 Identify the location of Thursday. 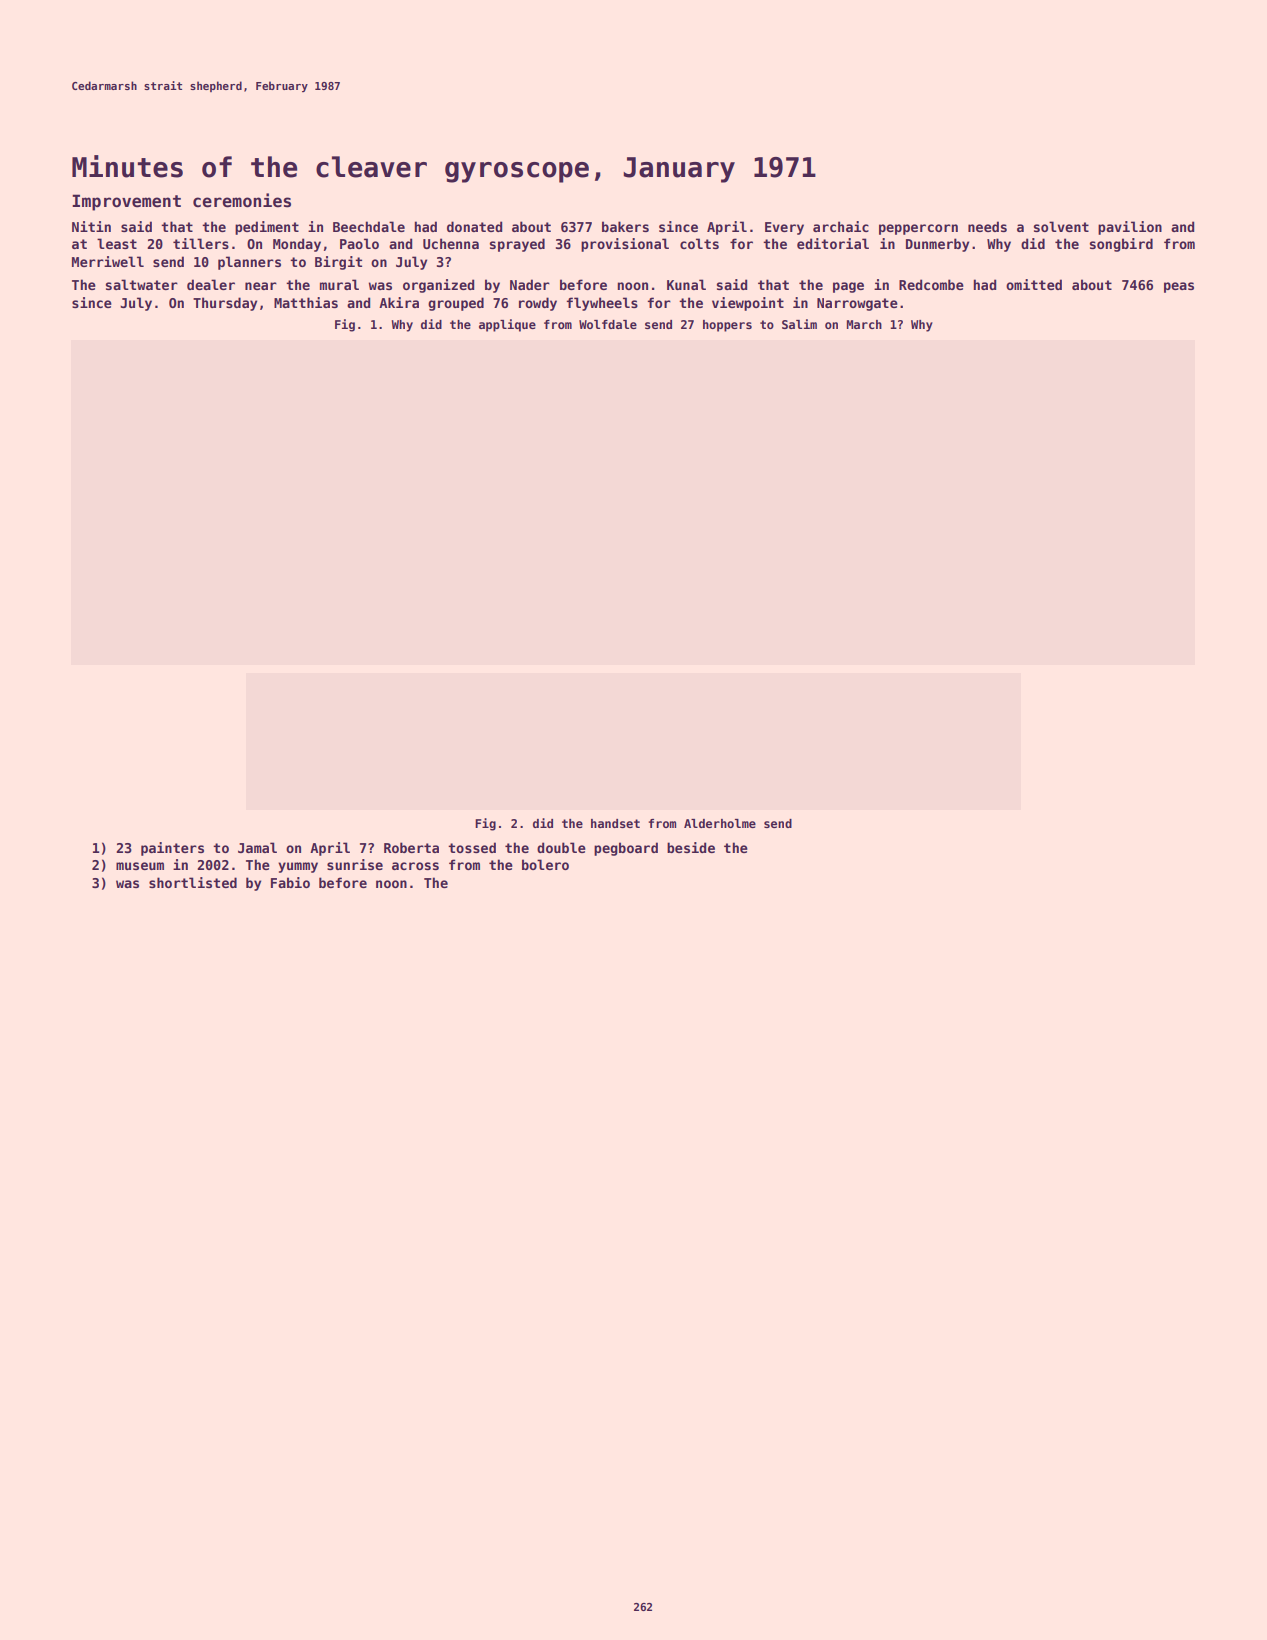
(225, 304).
